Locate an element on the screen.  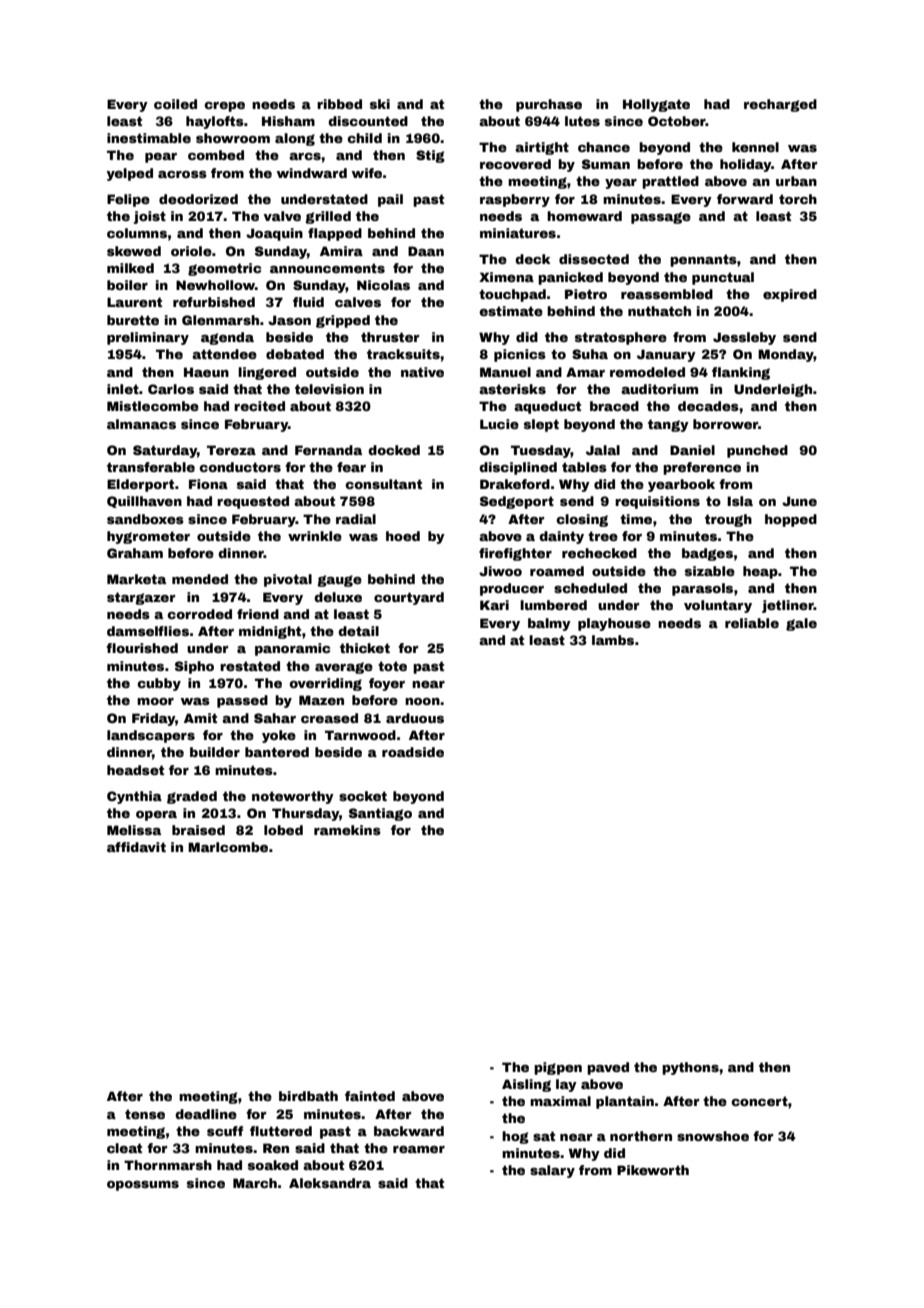
requested is located at coordinates (253, 502).
